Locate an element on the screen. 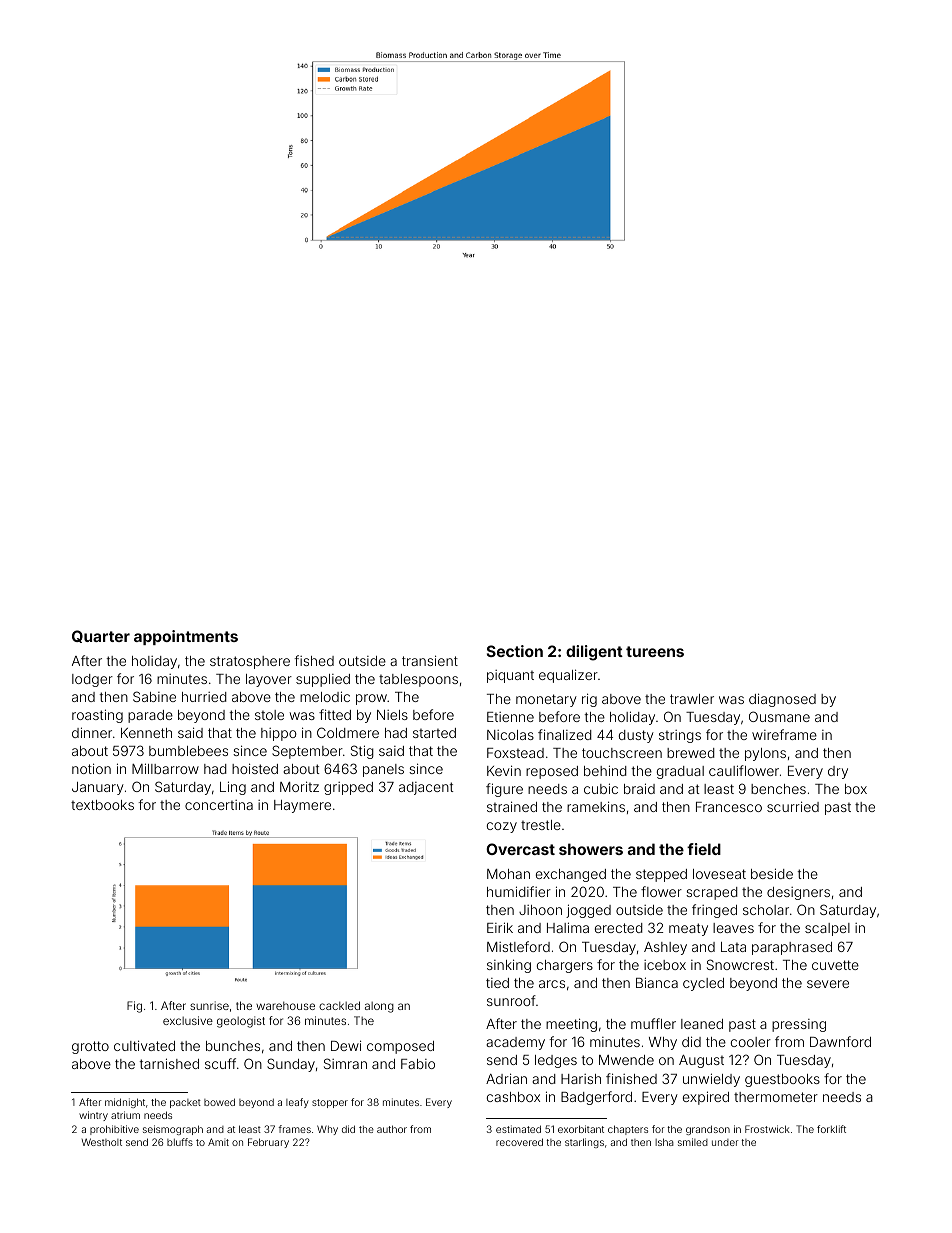 The width and height of the screenshot is (952, 1233). Haymere is located at coordinates (302, 806).
